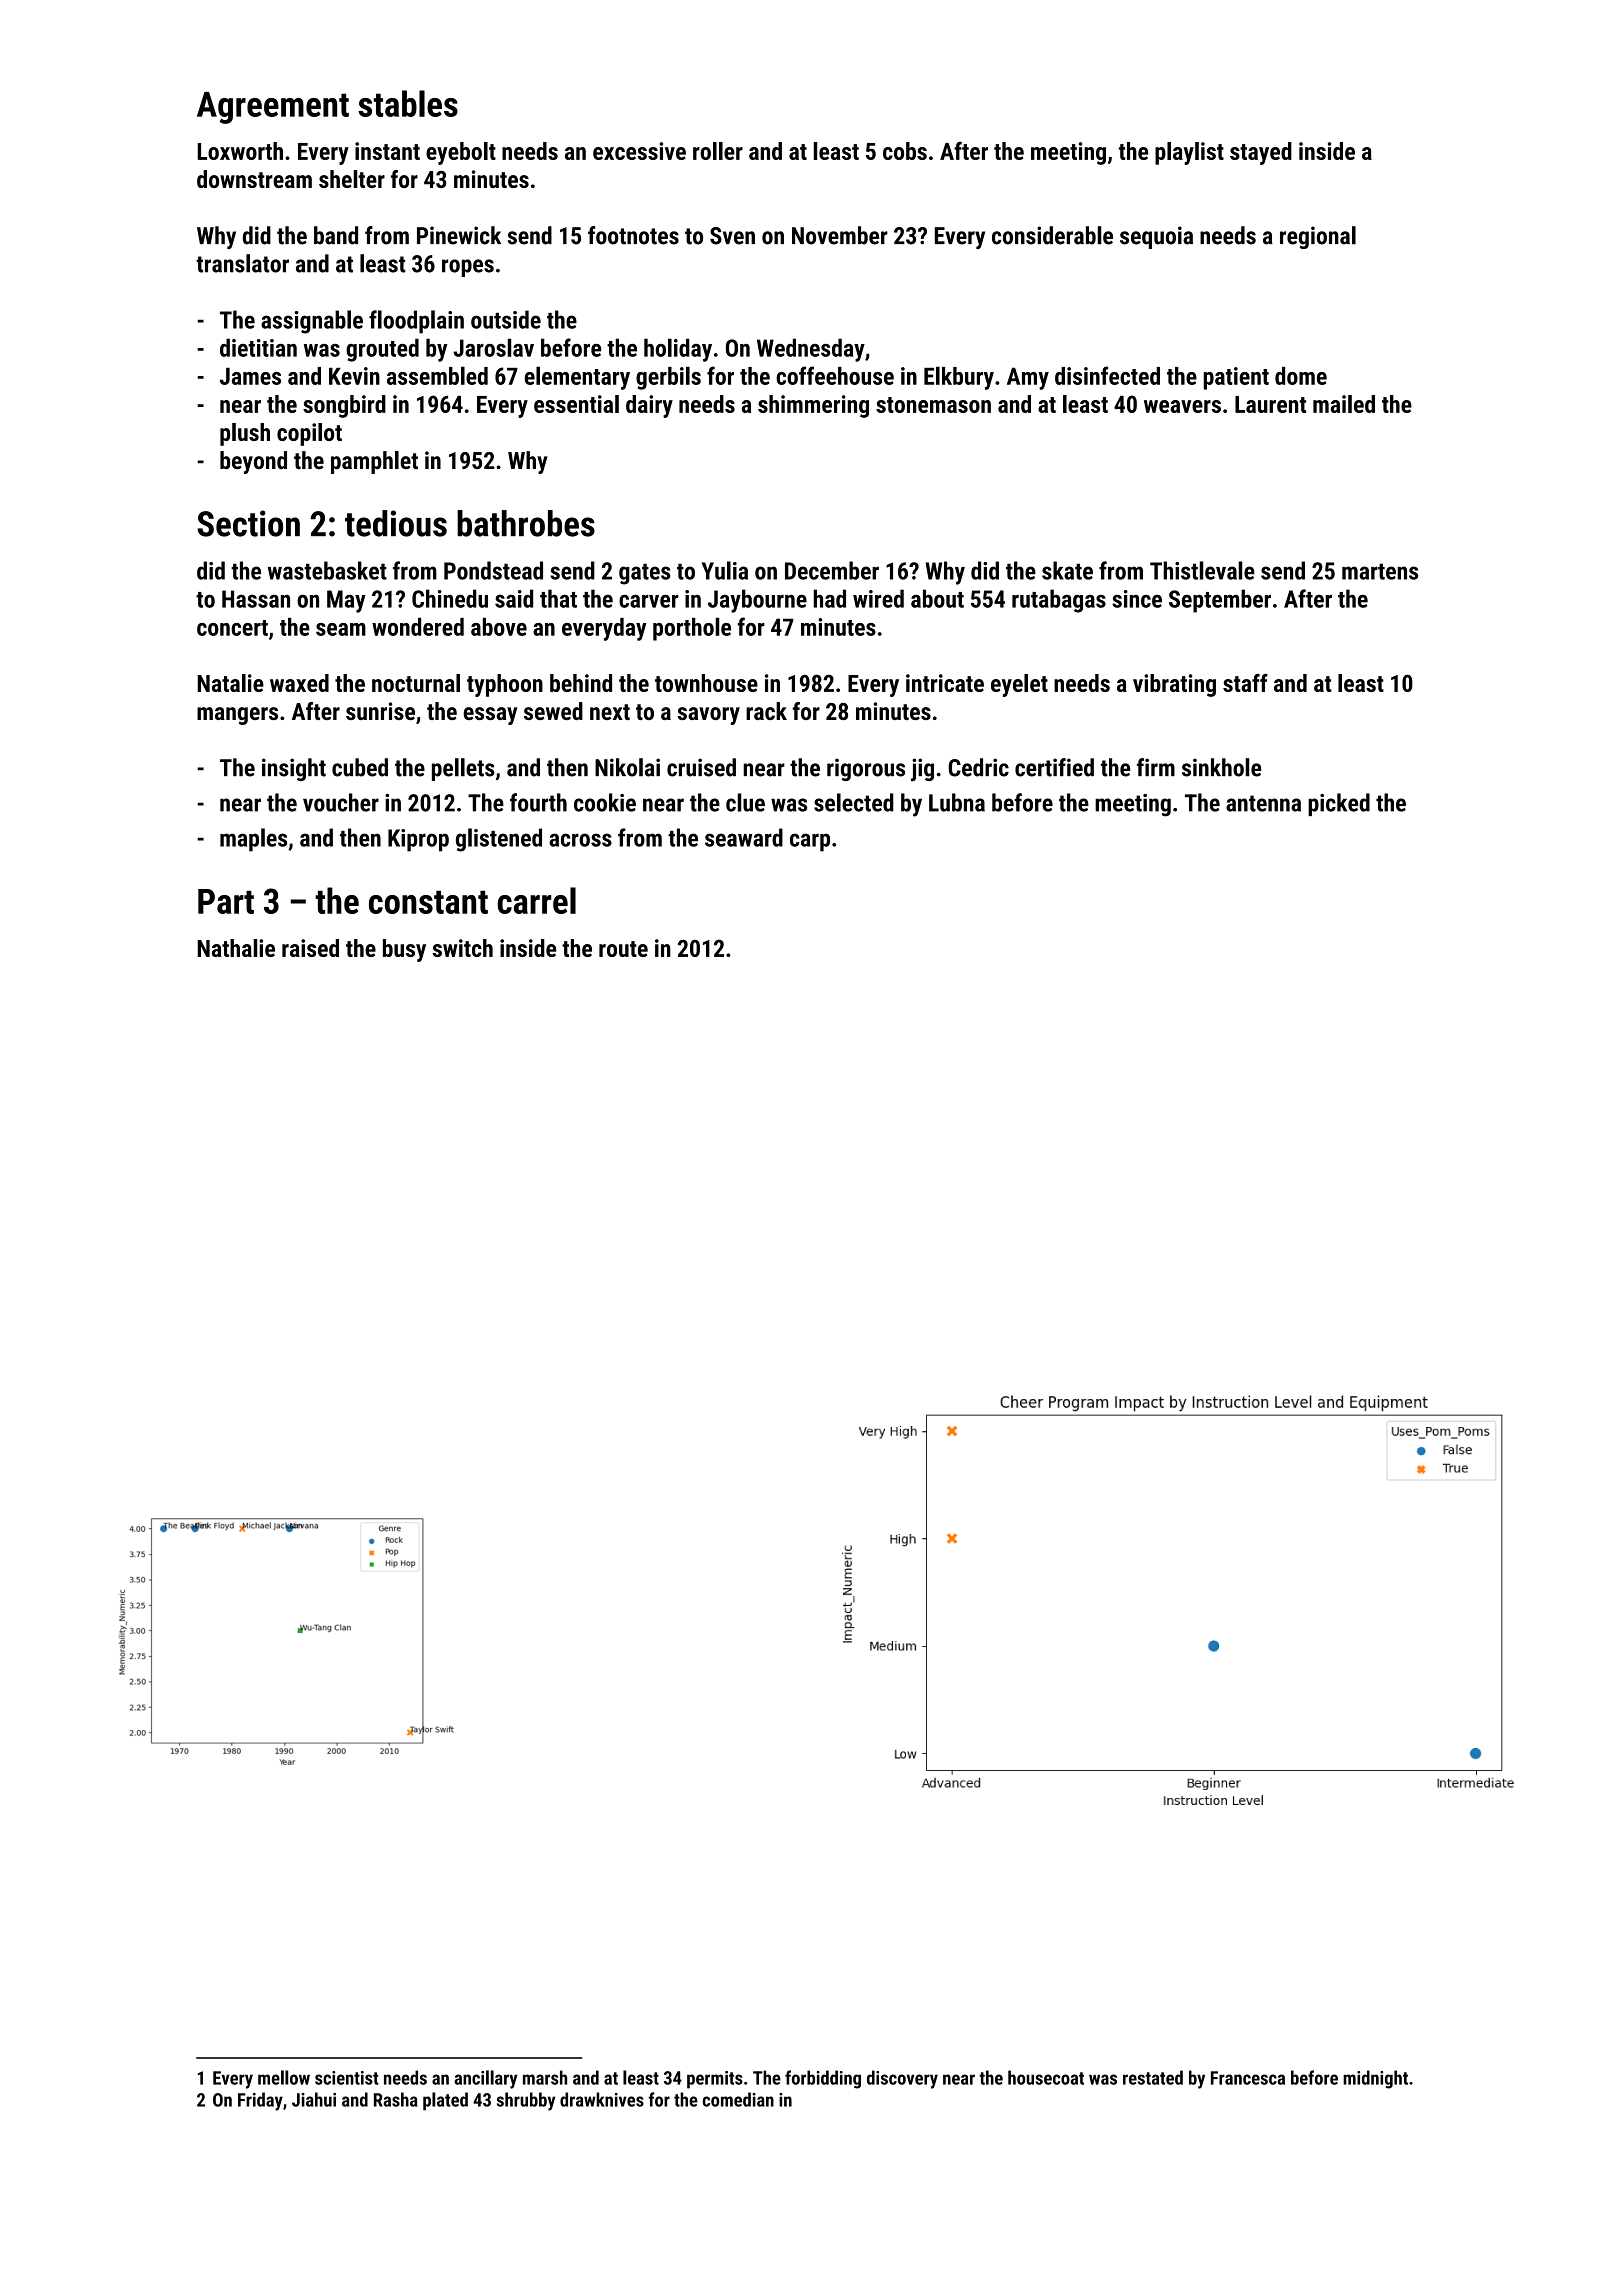  What do you see at coordinates (284, 2077) in the image?
I see `mellow` at bounding box center [284, 2077].
